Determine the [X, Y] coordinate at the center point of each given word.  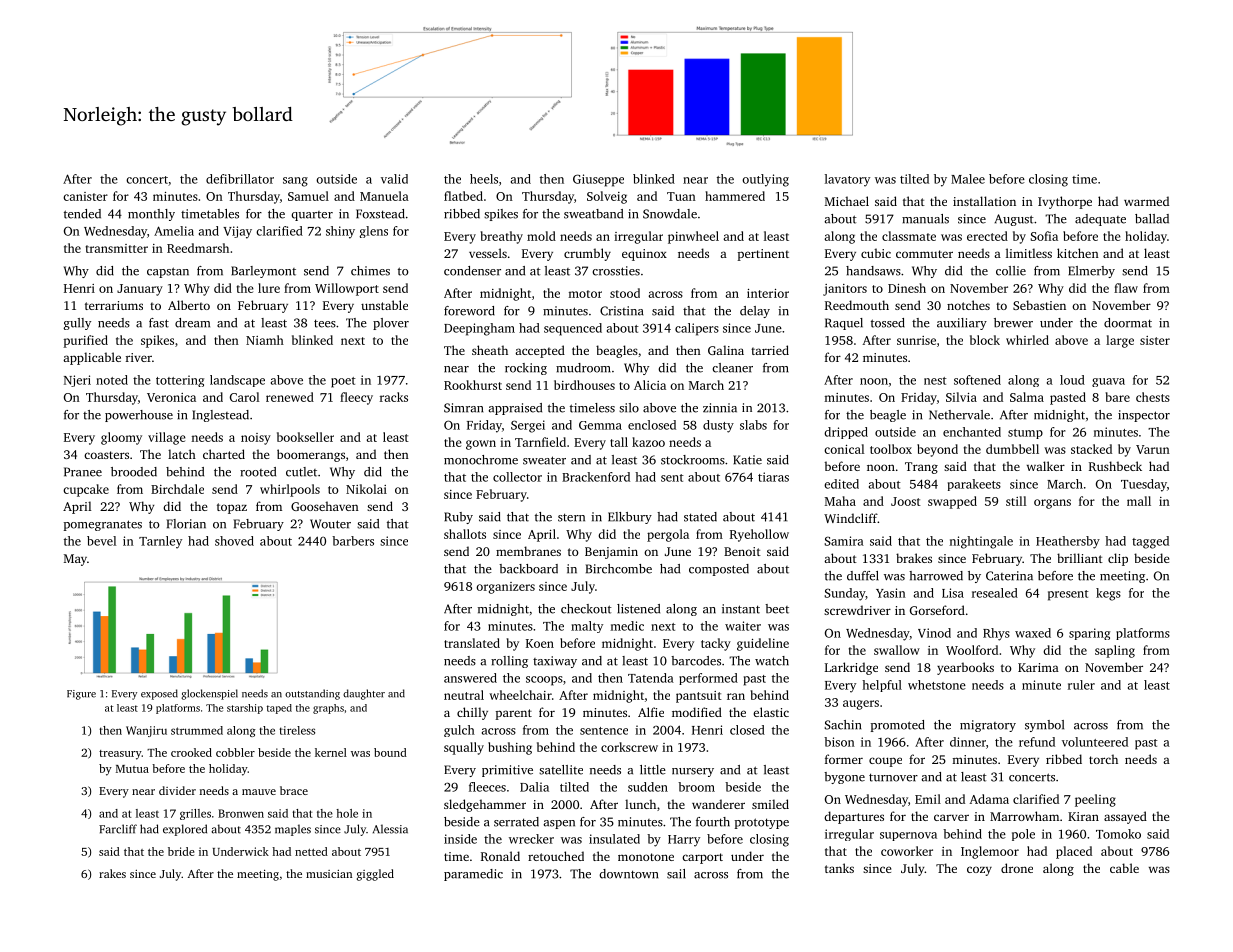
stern [571, 517]
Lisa [953, 593]
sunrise [916, 340]
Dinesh [907, 288]
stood [625, 293]
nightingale [981, 542]
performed [708, 679]
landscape [237, 381]
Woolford [972, 650]
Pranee [83, 472]
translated [472, 643]
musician [329, 874]
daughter [364, 694]
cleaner [732, 368]
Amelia [174, 231]
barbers [353, 541]
